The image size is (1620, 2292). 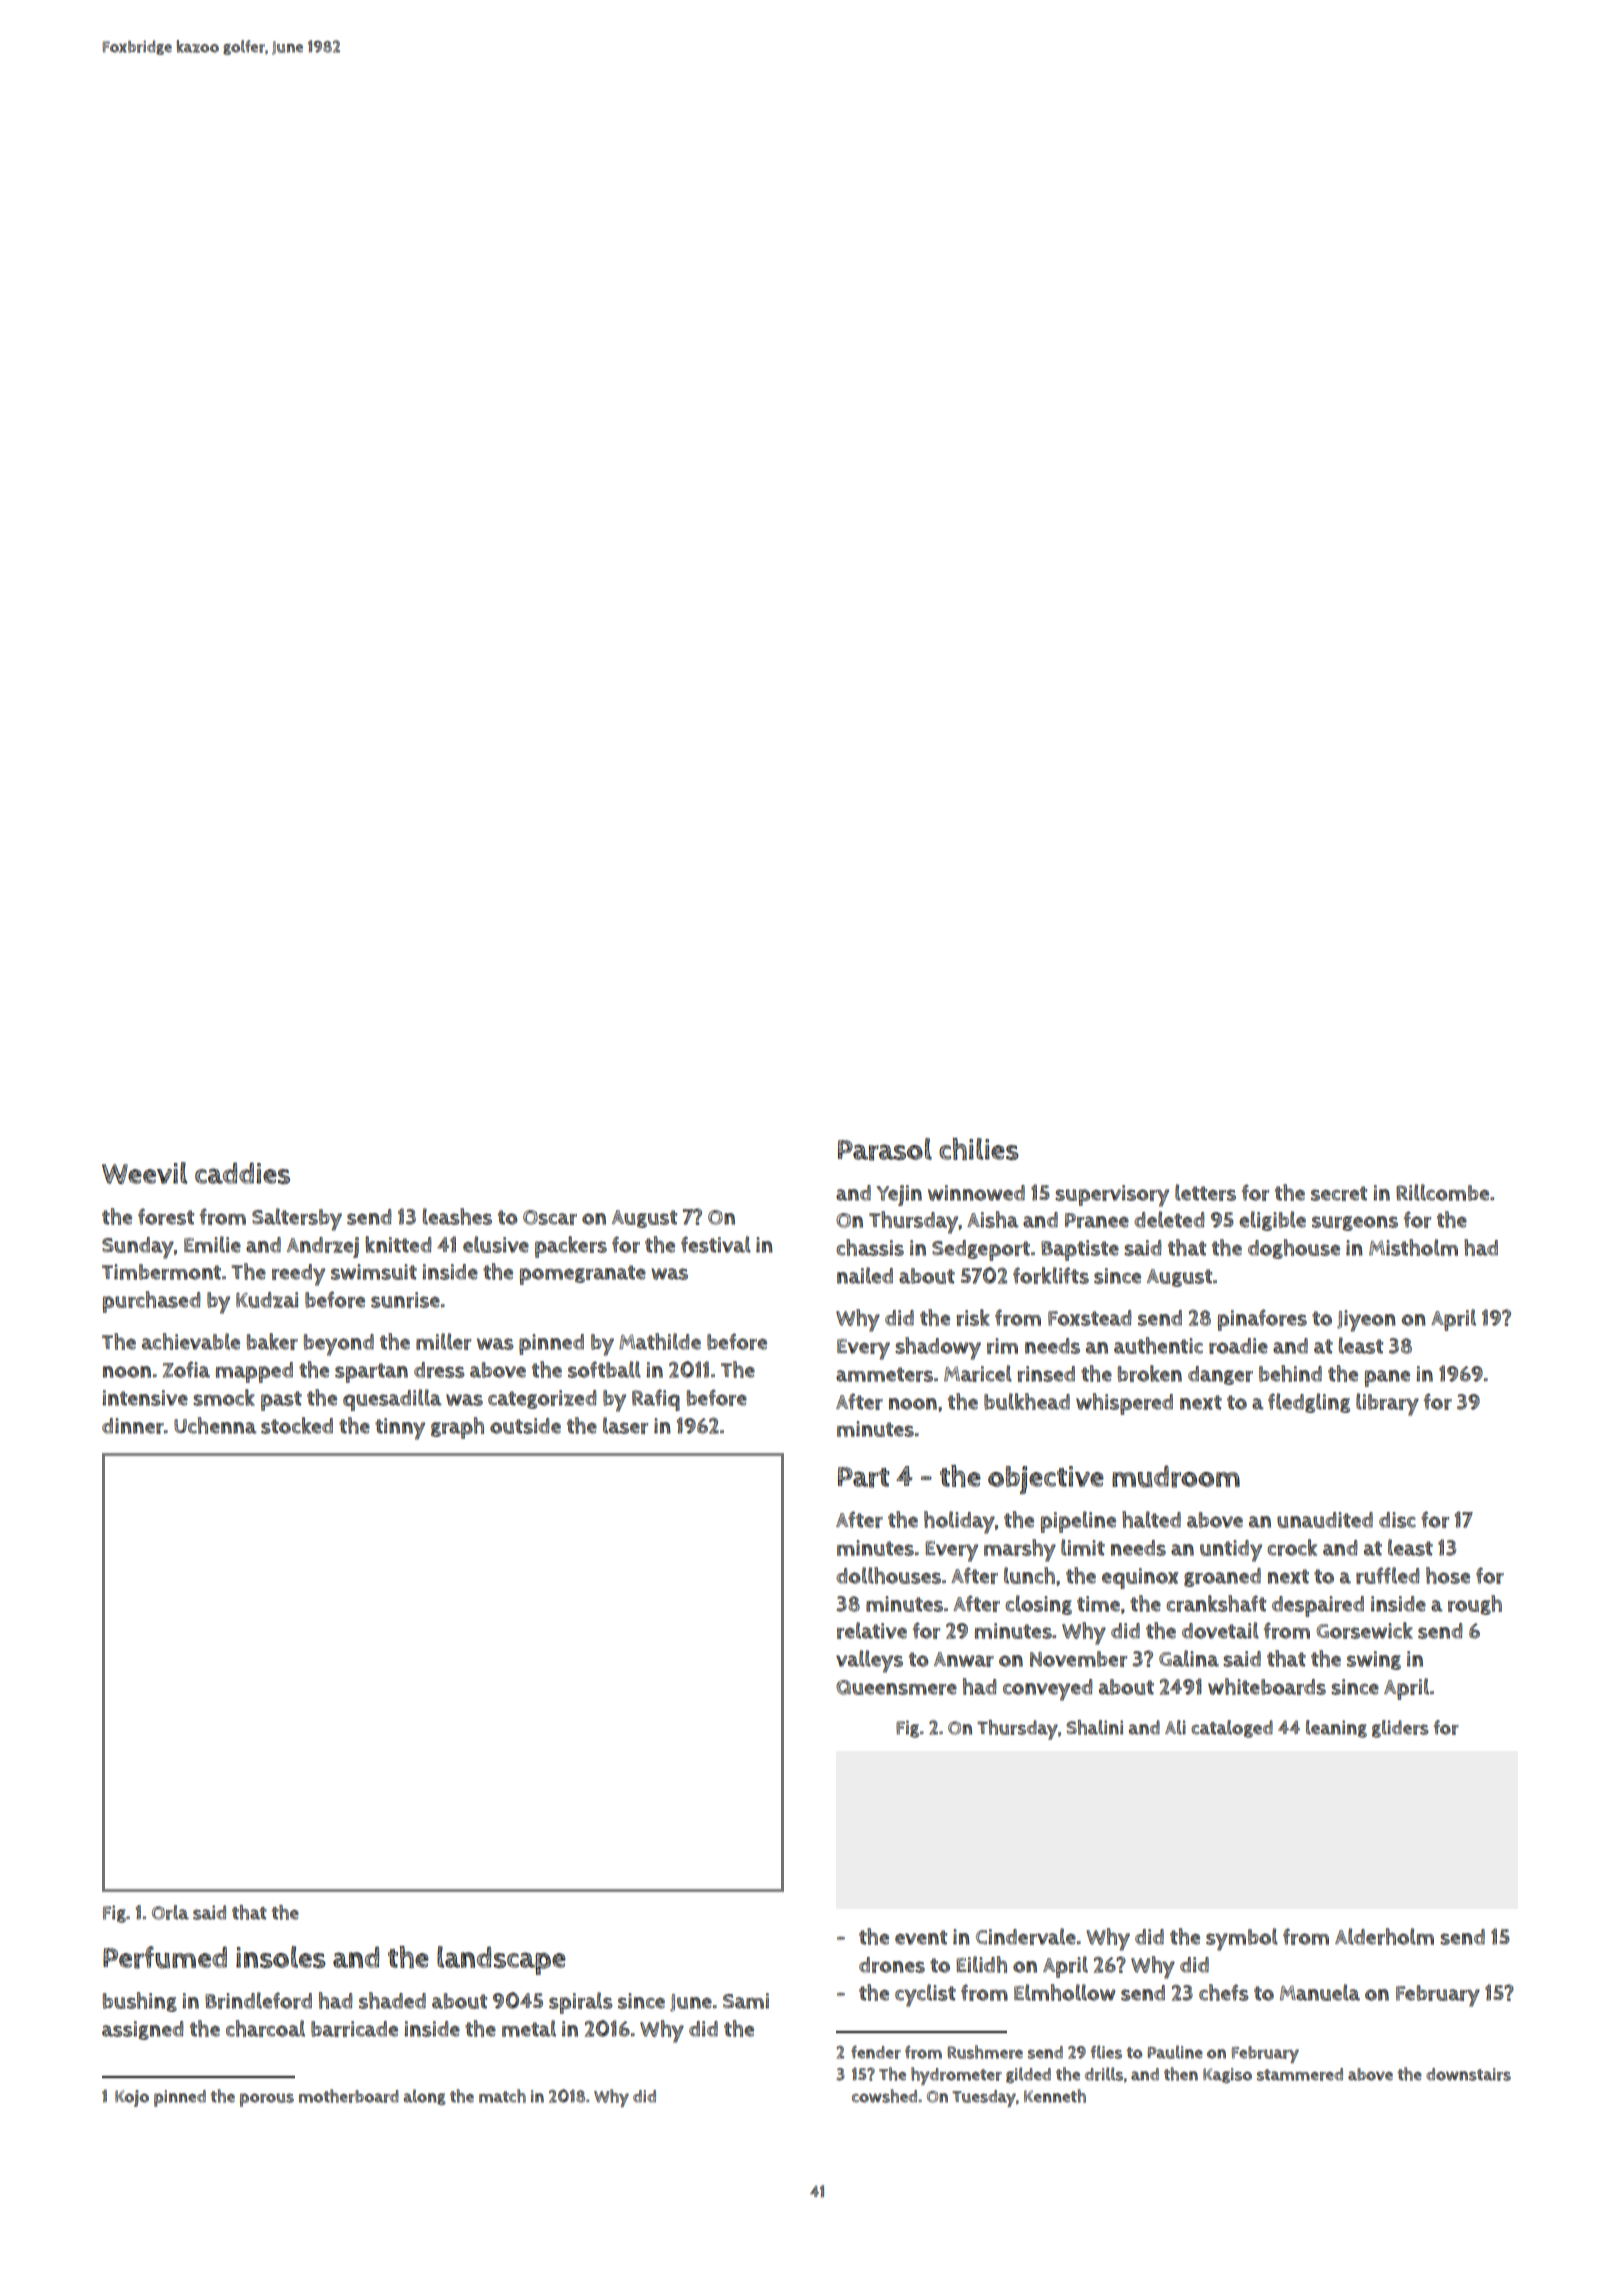 I want to click on Parasol, so click(x=885, y=1149).
